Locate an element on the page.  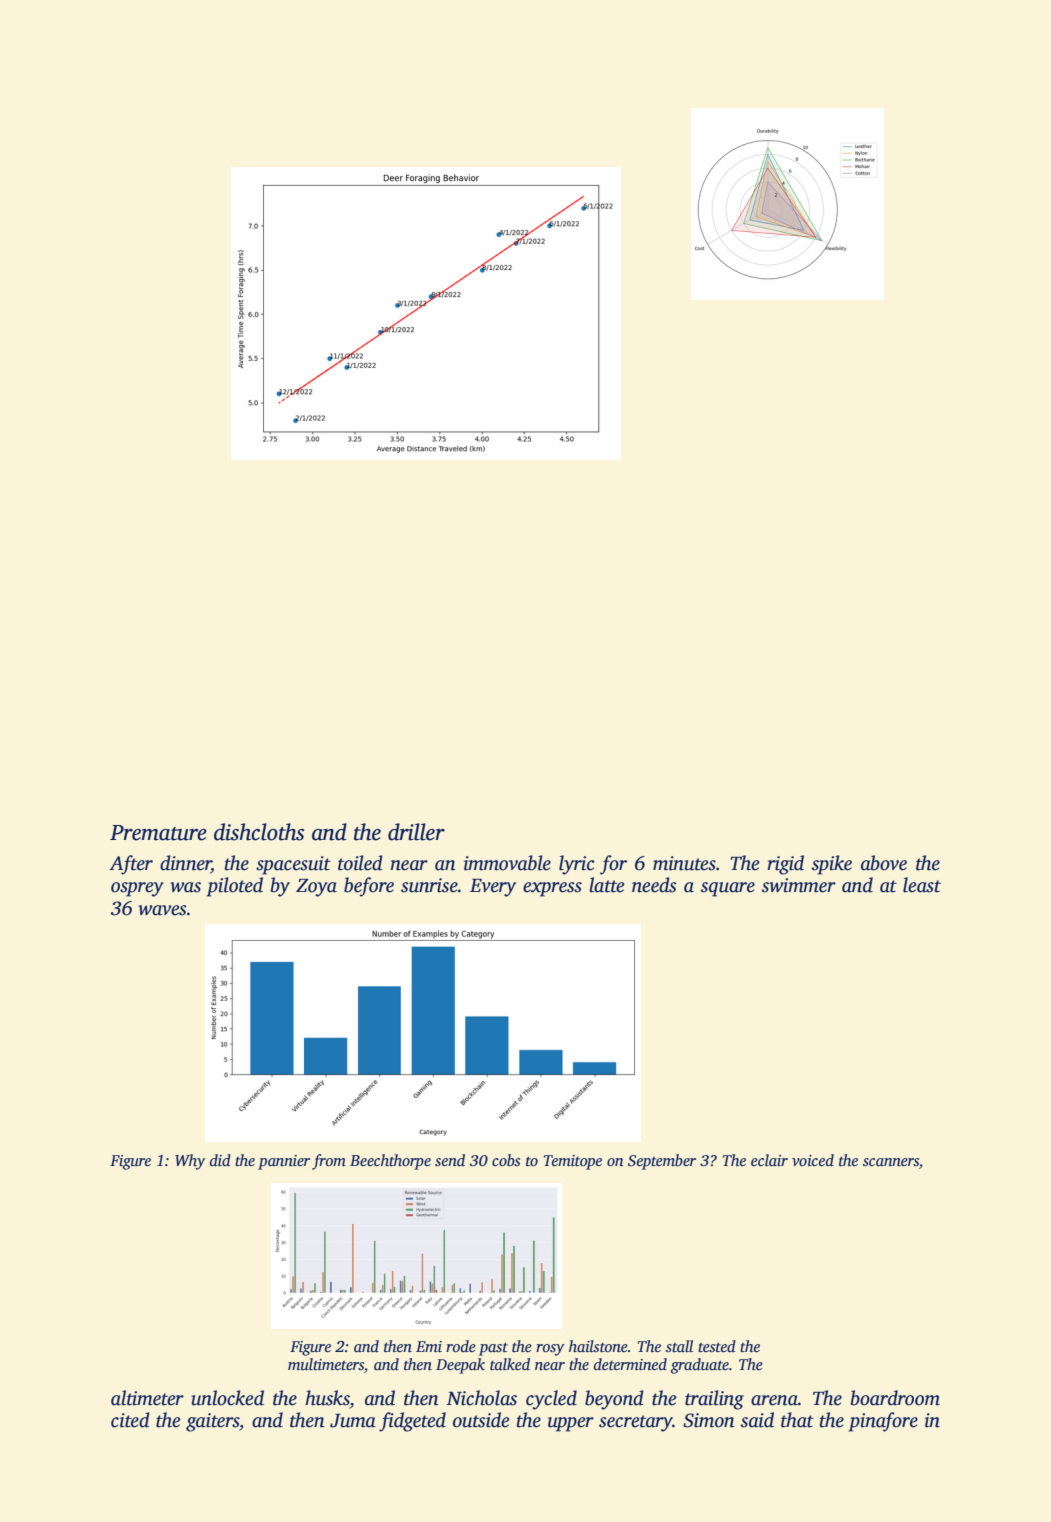
secretary is located at coordinates (636, 1423).
